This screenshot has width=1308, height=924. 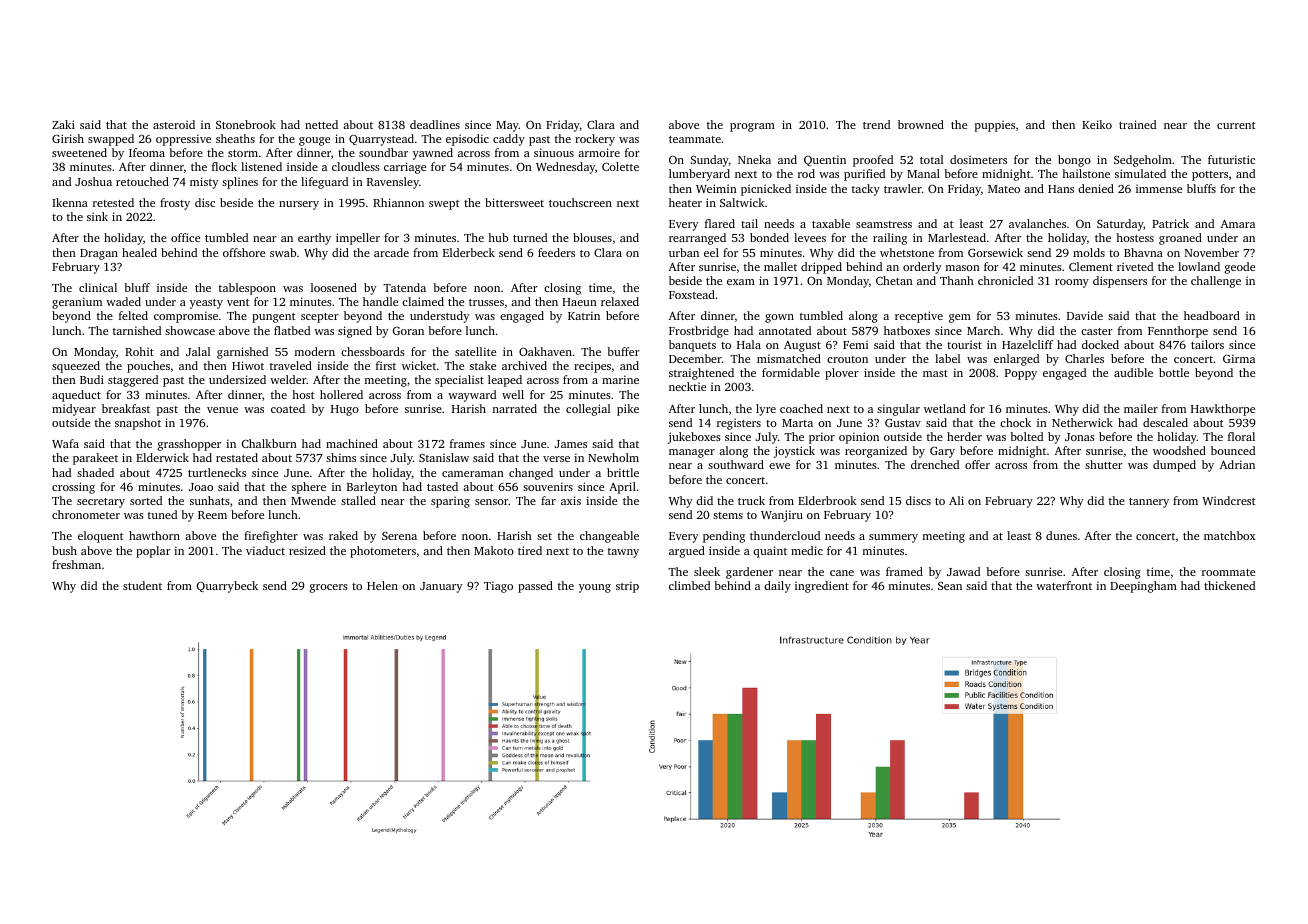 I want to click on Gary, so click(x=942, y=452).
